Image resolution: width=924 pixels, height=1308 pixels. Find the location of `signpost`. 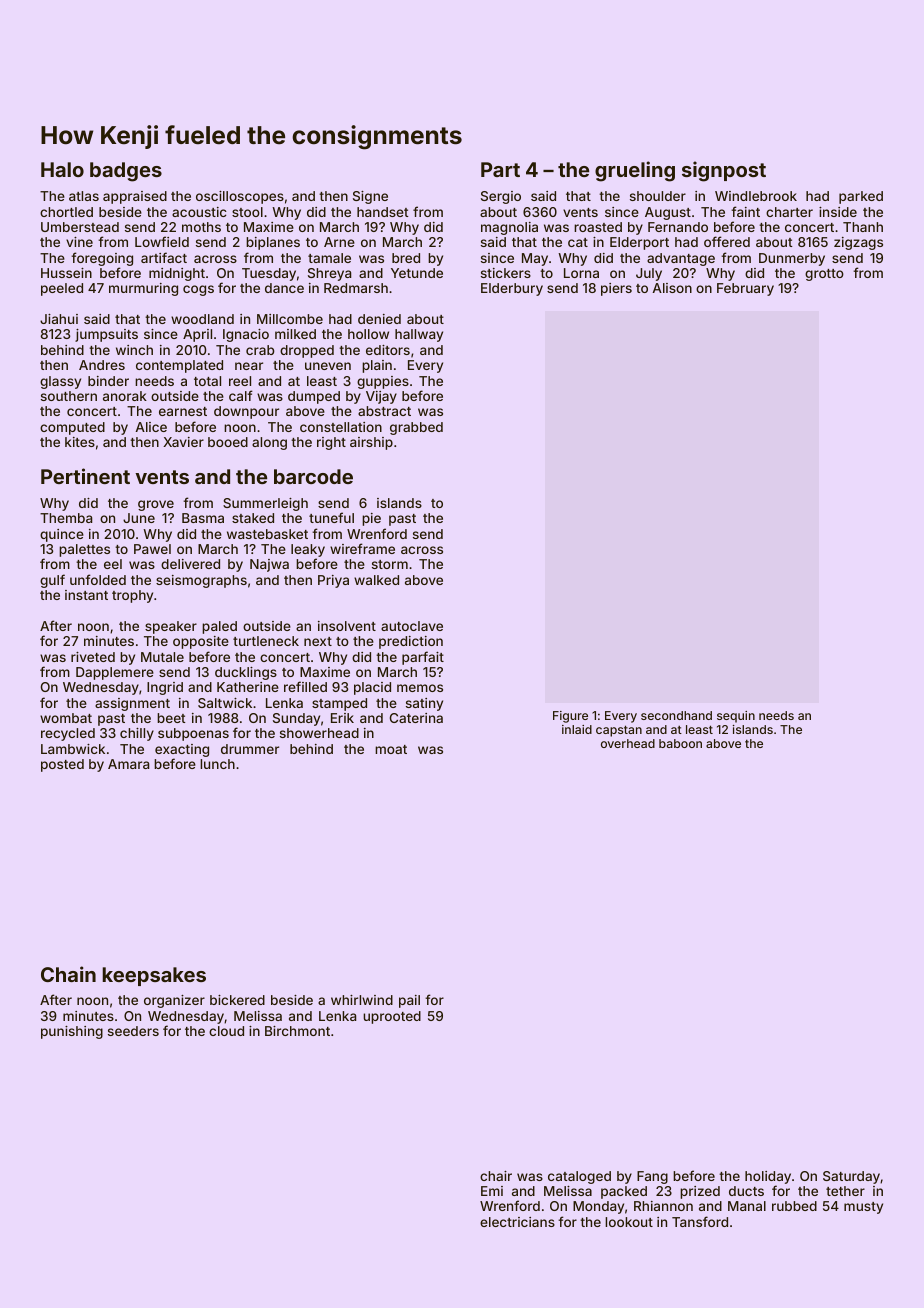

signpost is located at coordinates (724, 171).
